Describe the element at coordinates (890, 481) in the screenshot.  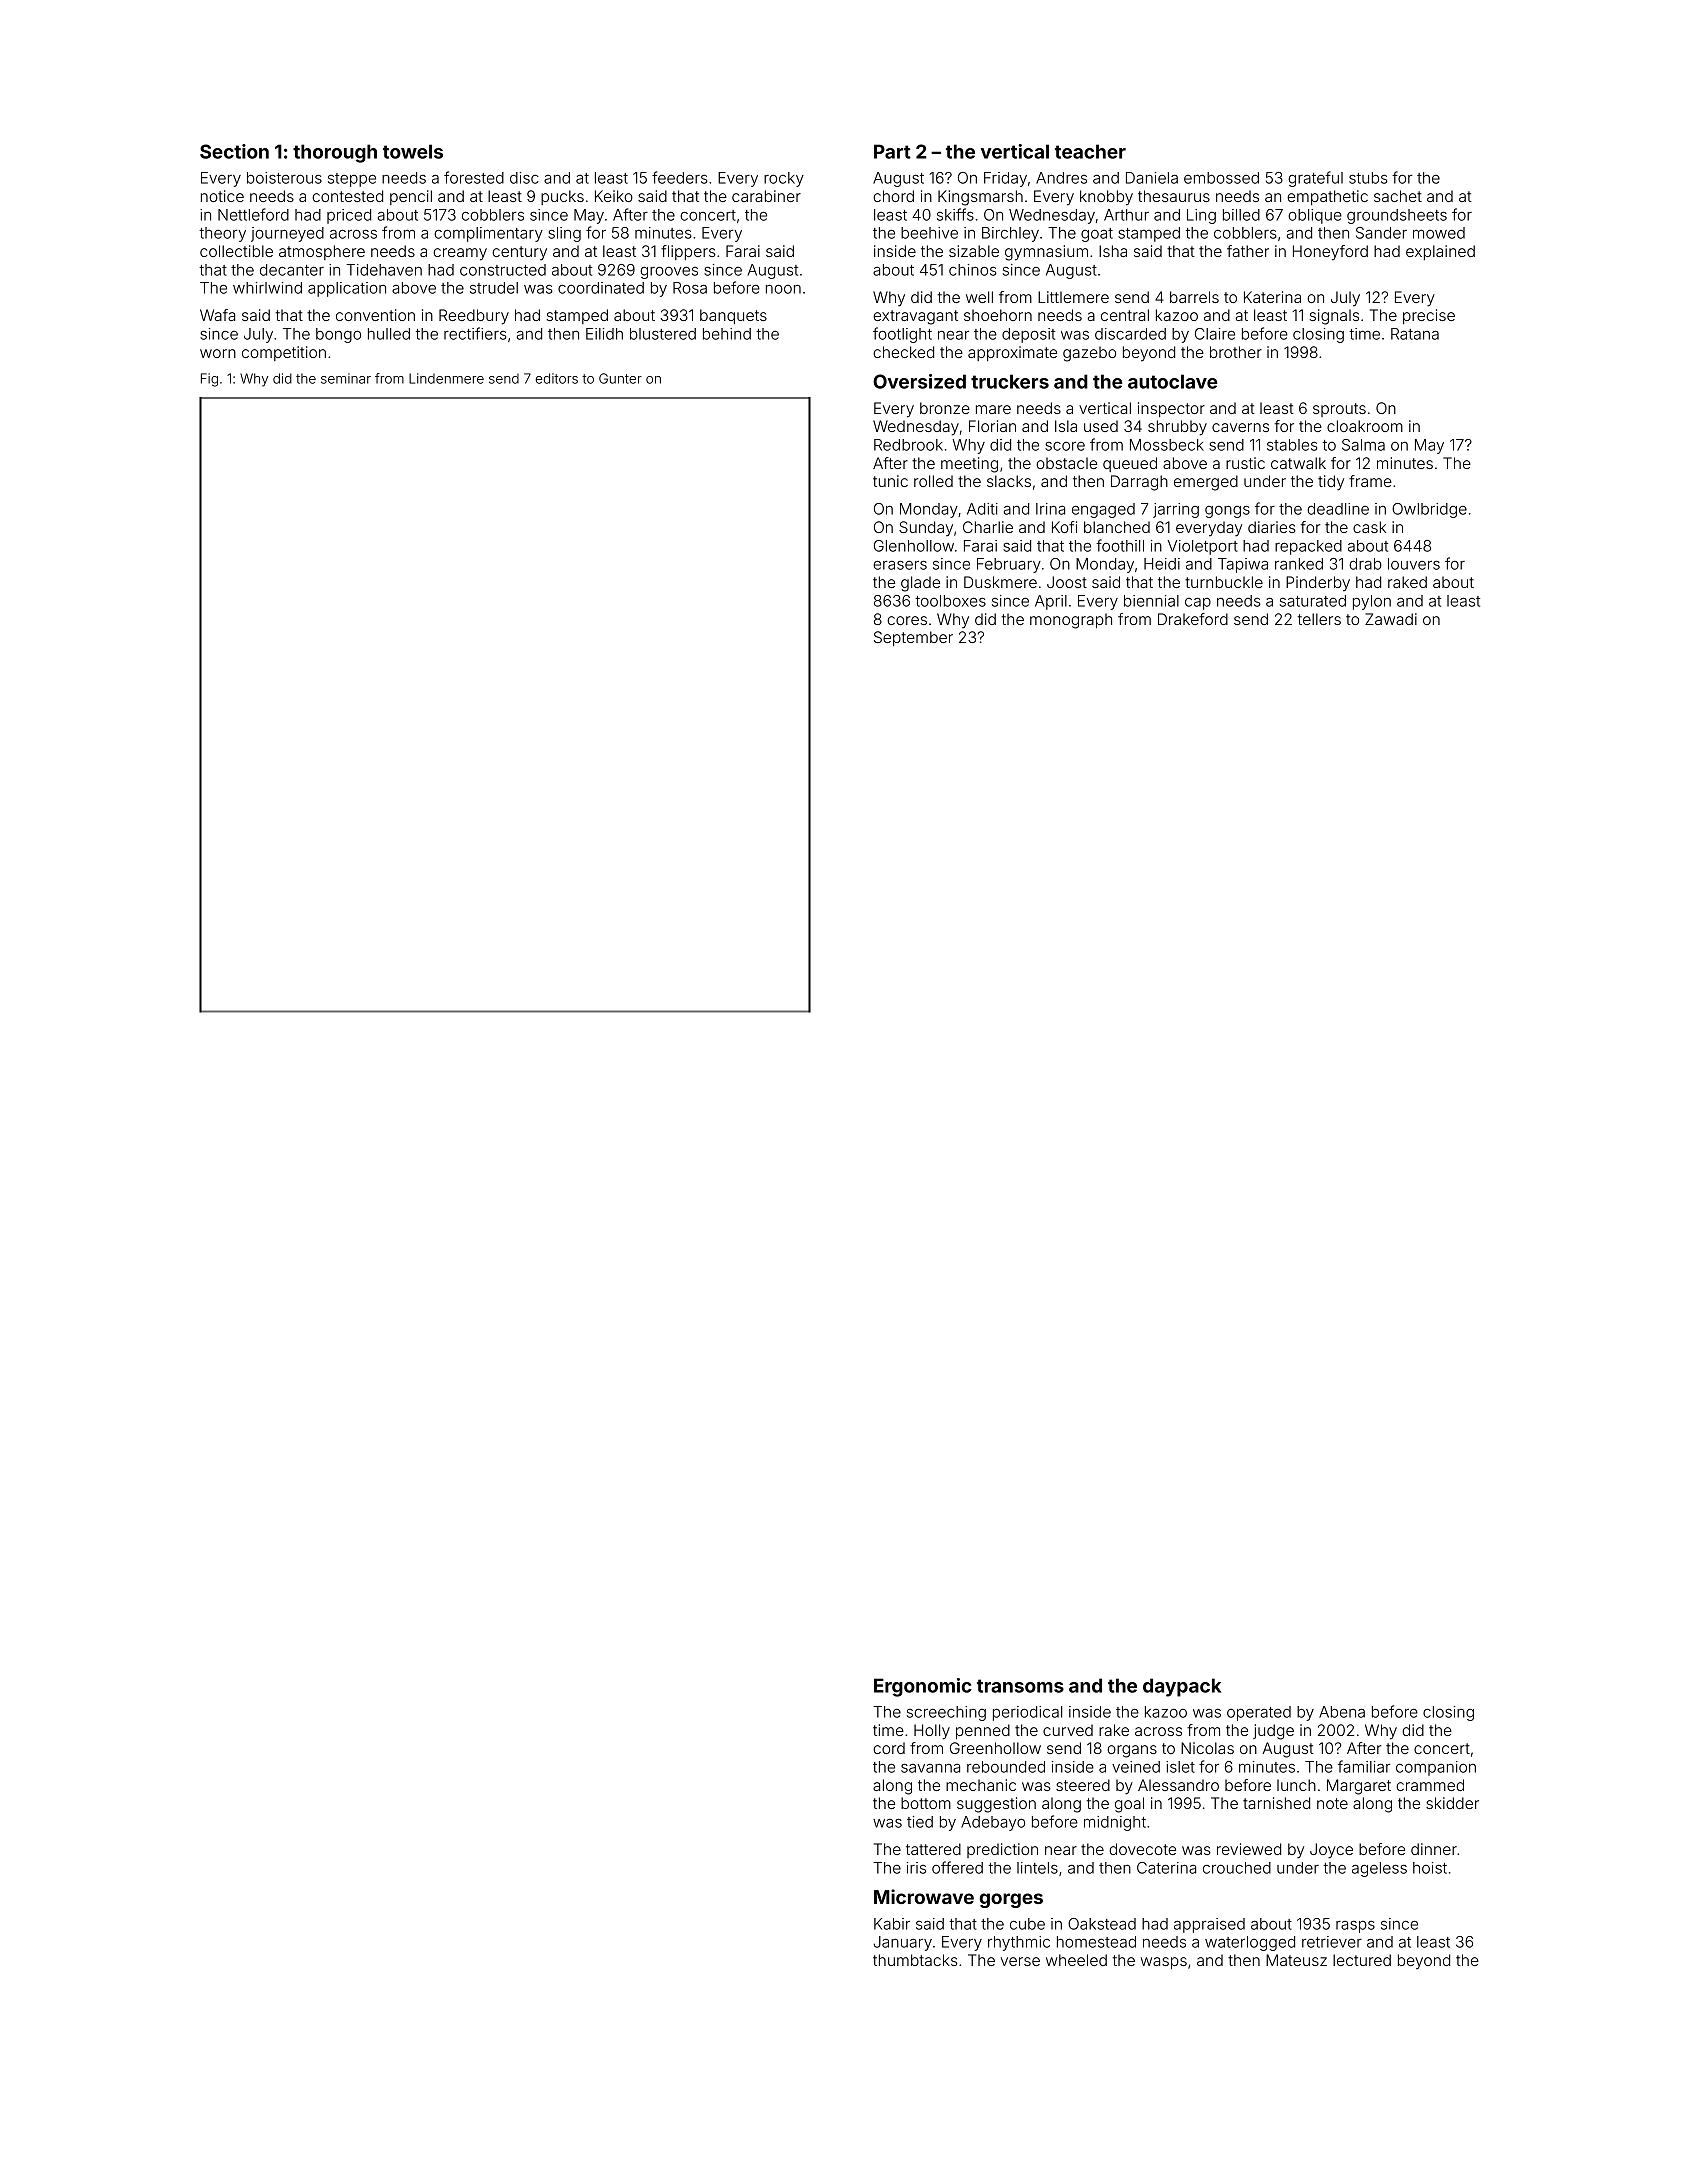
I see `tunic` at that location.
